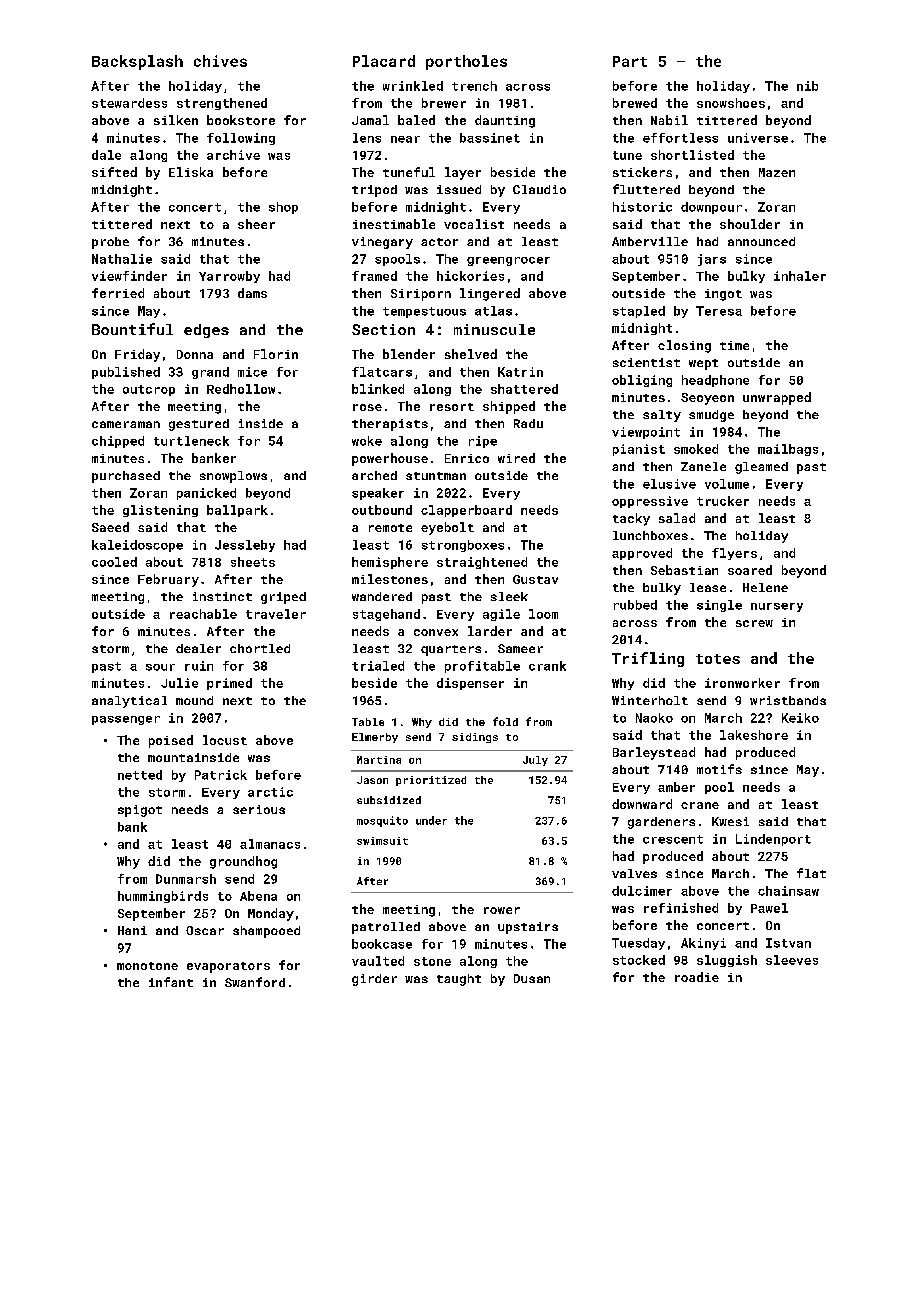 Image resolution: width=924 pixels, height=1308 pixels. I want to click on roadie, so click(697, 977).
